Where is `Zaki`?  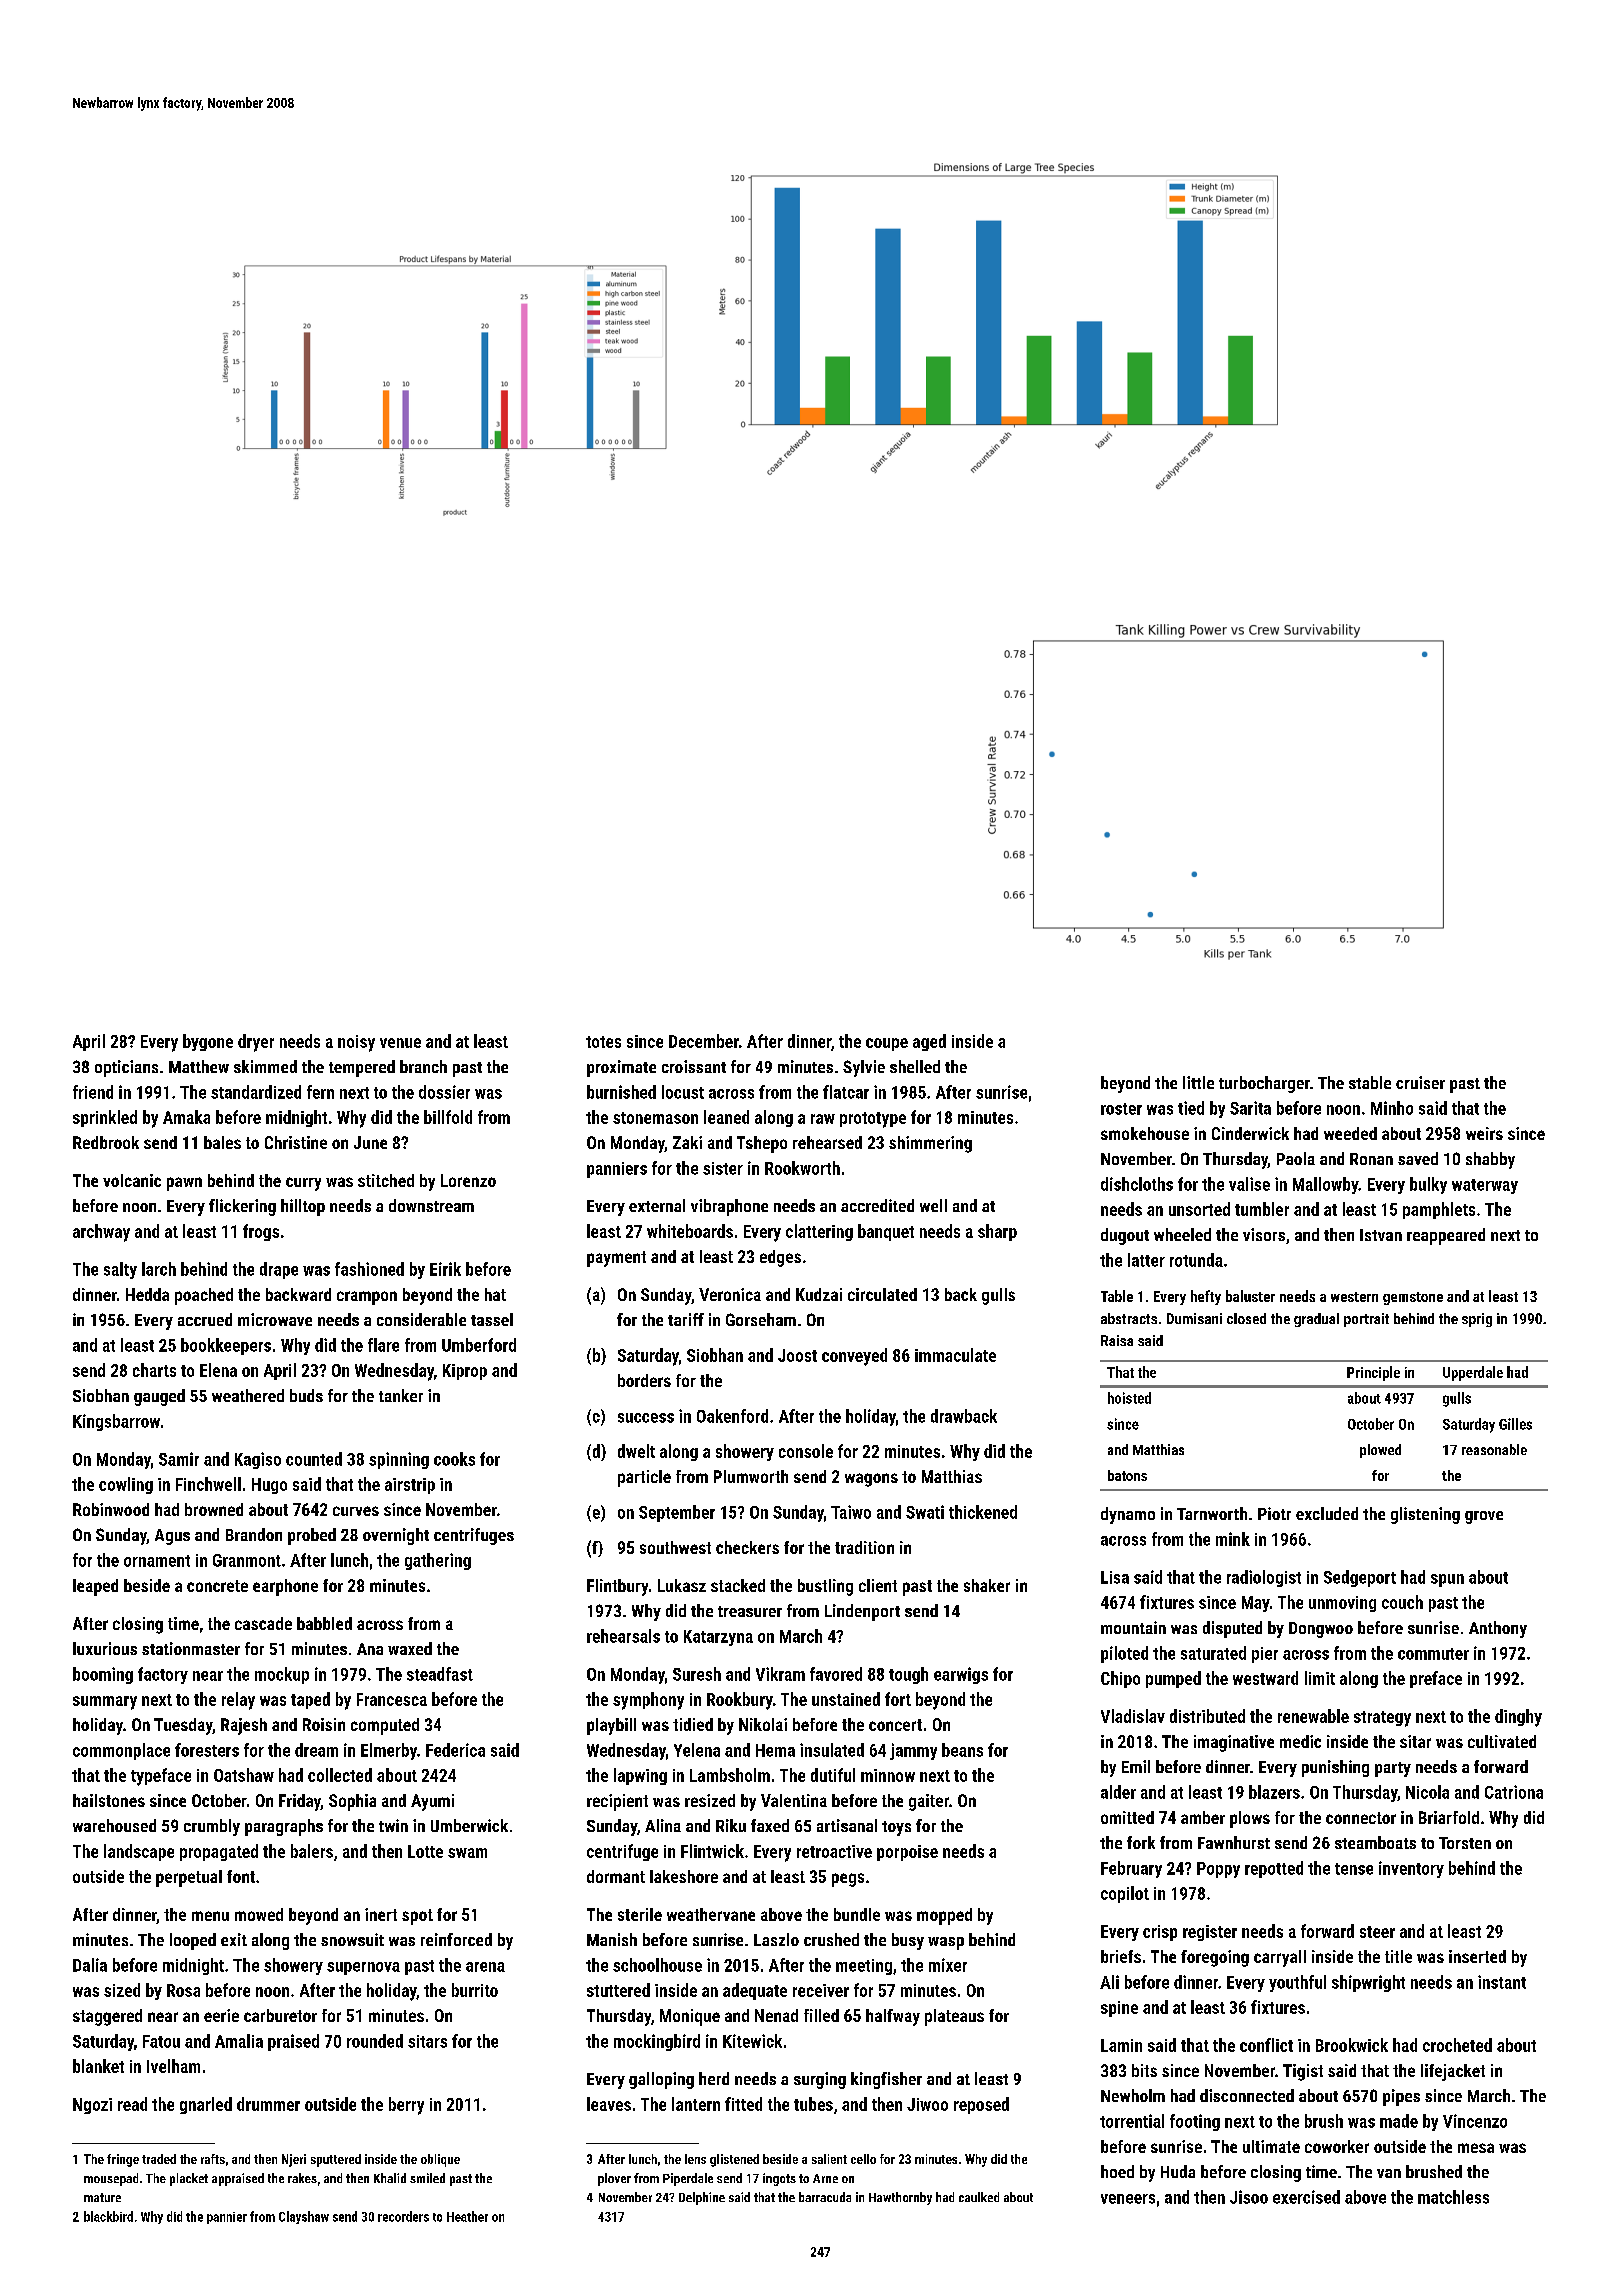 Zaki is located at coordinates (687, 1142).
